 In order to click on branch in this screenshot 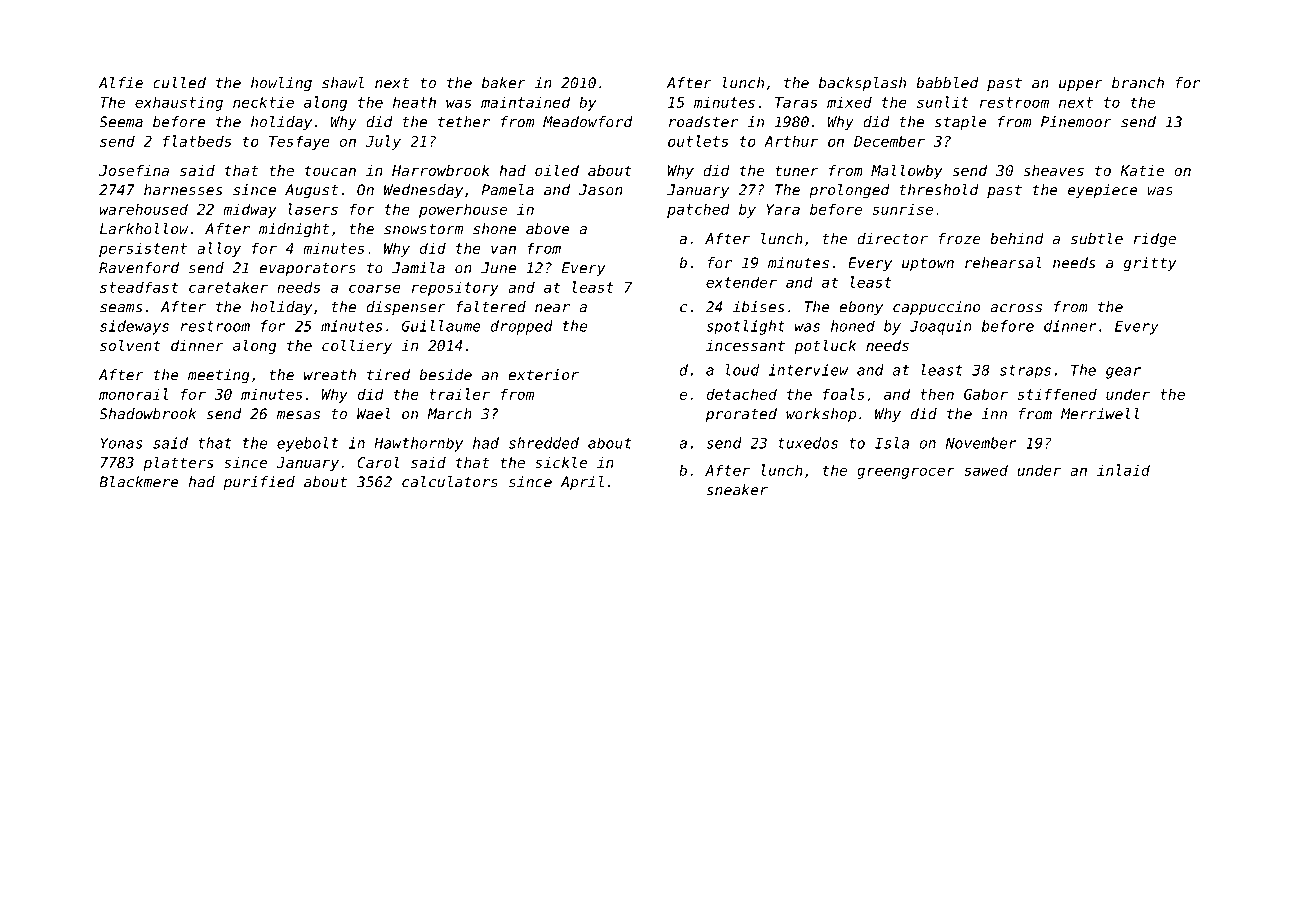, I will do `click(1138, 83)`.
